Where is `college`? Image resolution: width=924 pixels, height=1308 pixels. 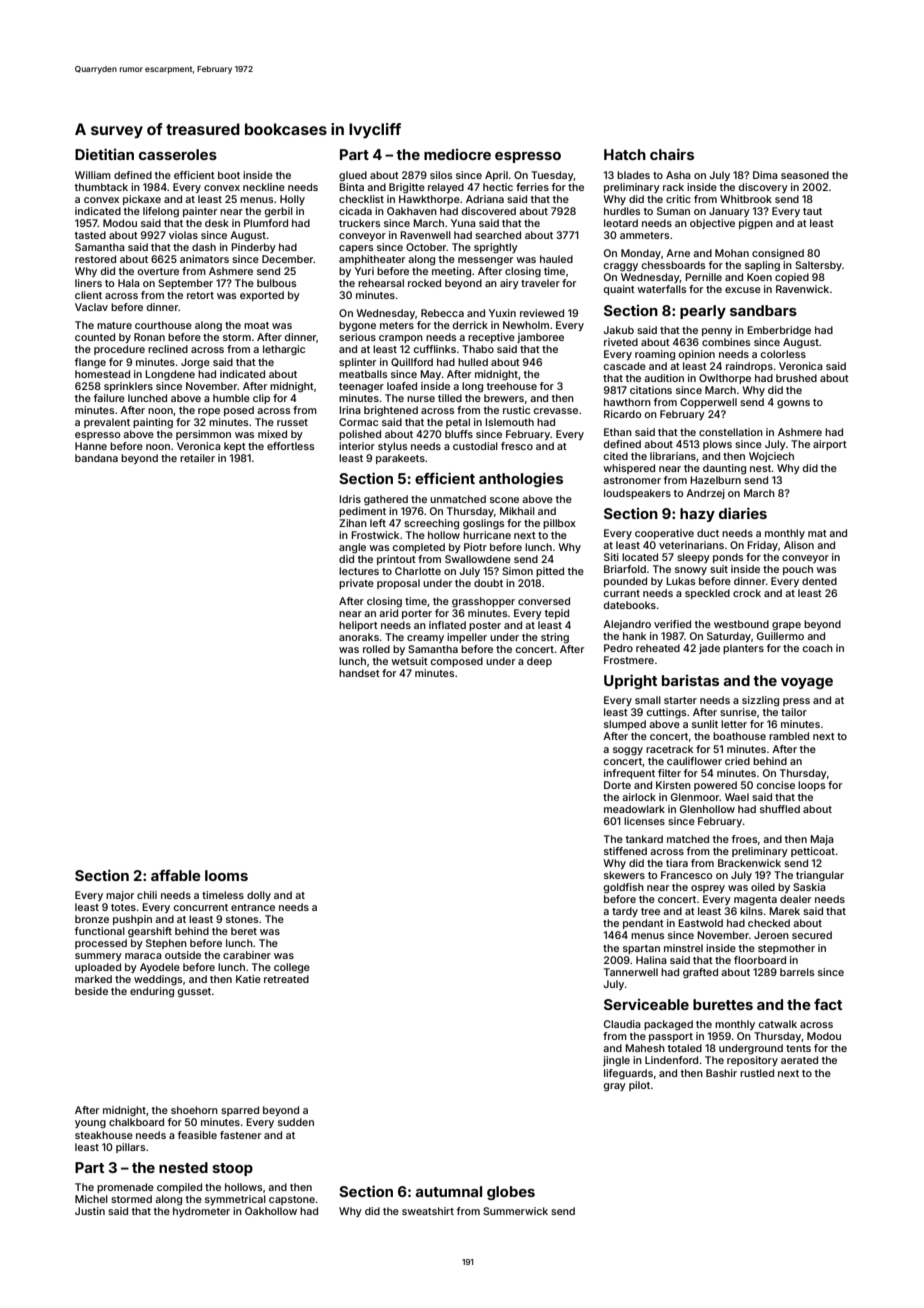 college is located at coordinates (292, 968).
